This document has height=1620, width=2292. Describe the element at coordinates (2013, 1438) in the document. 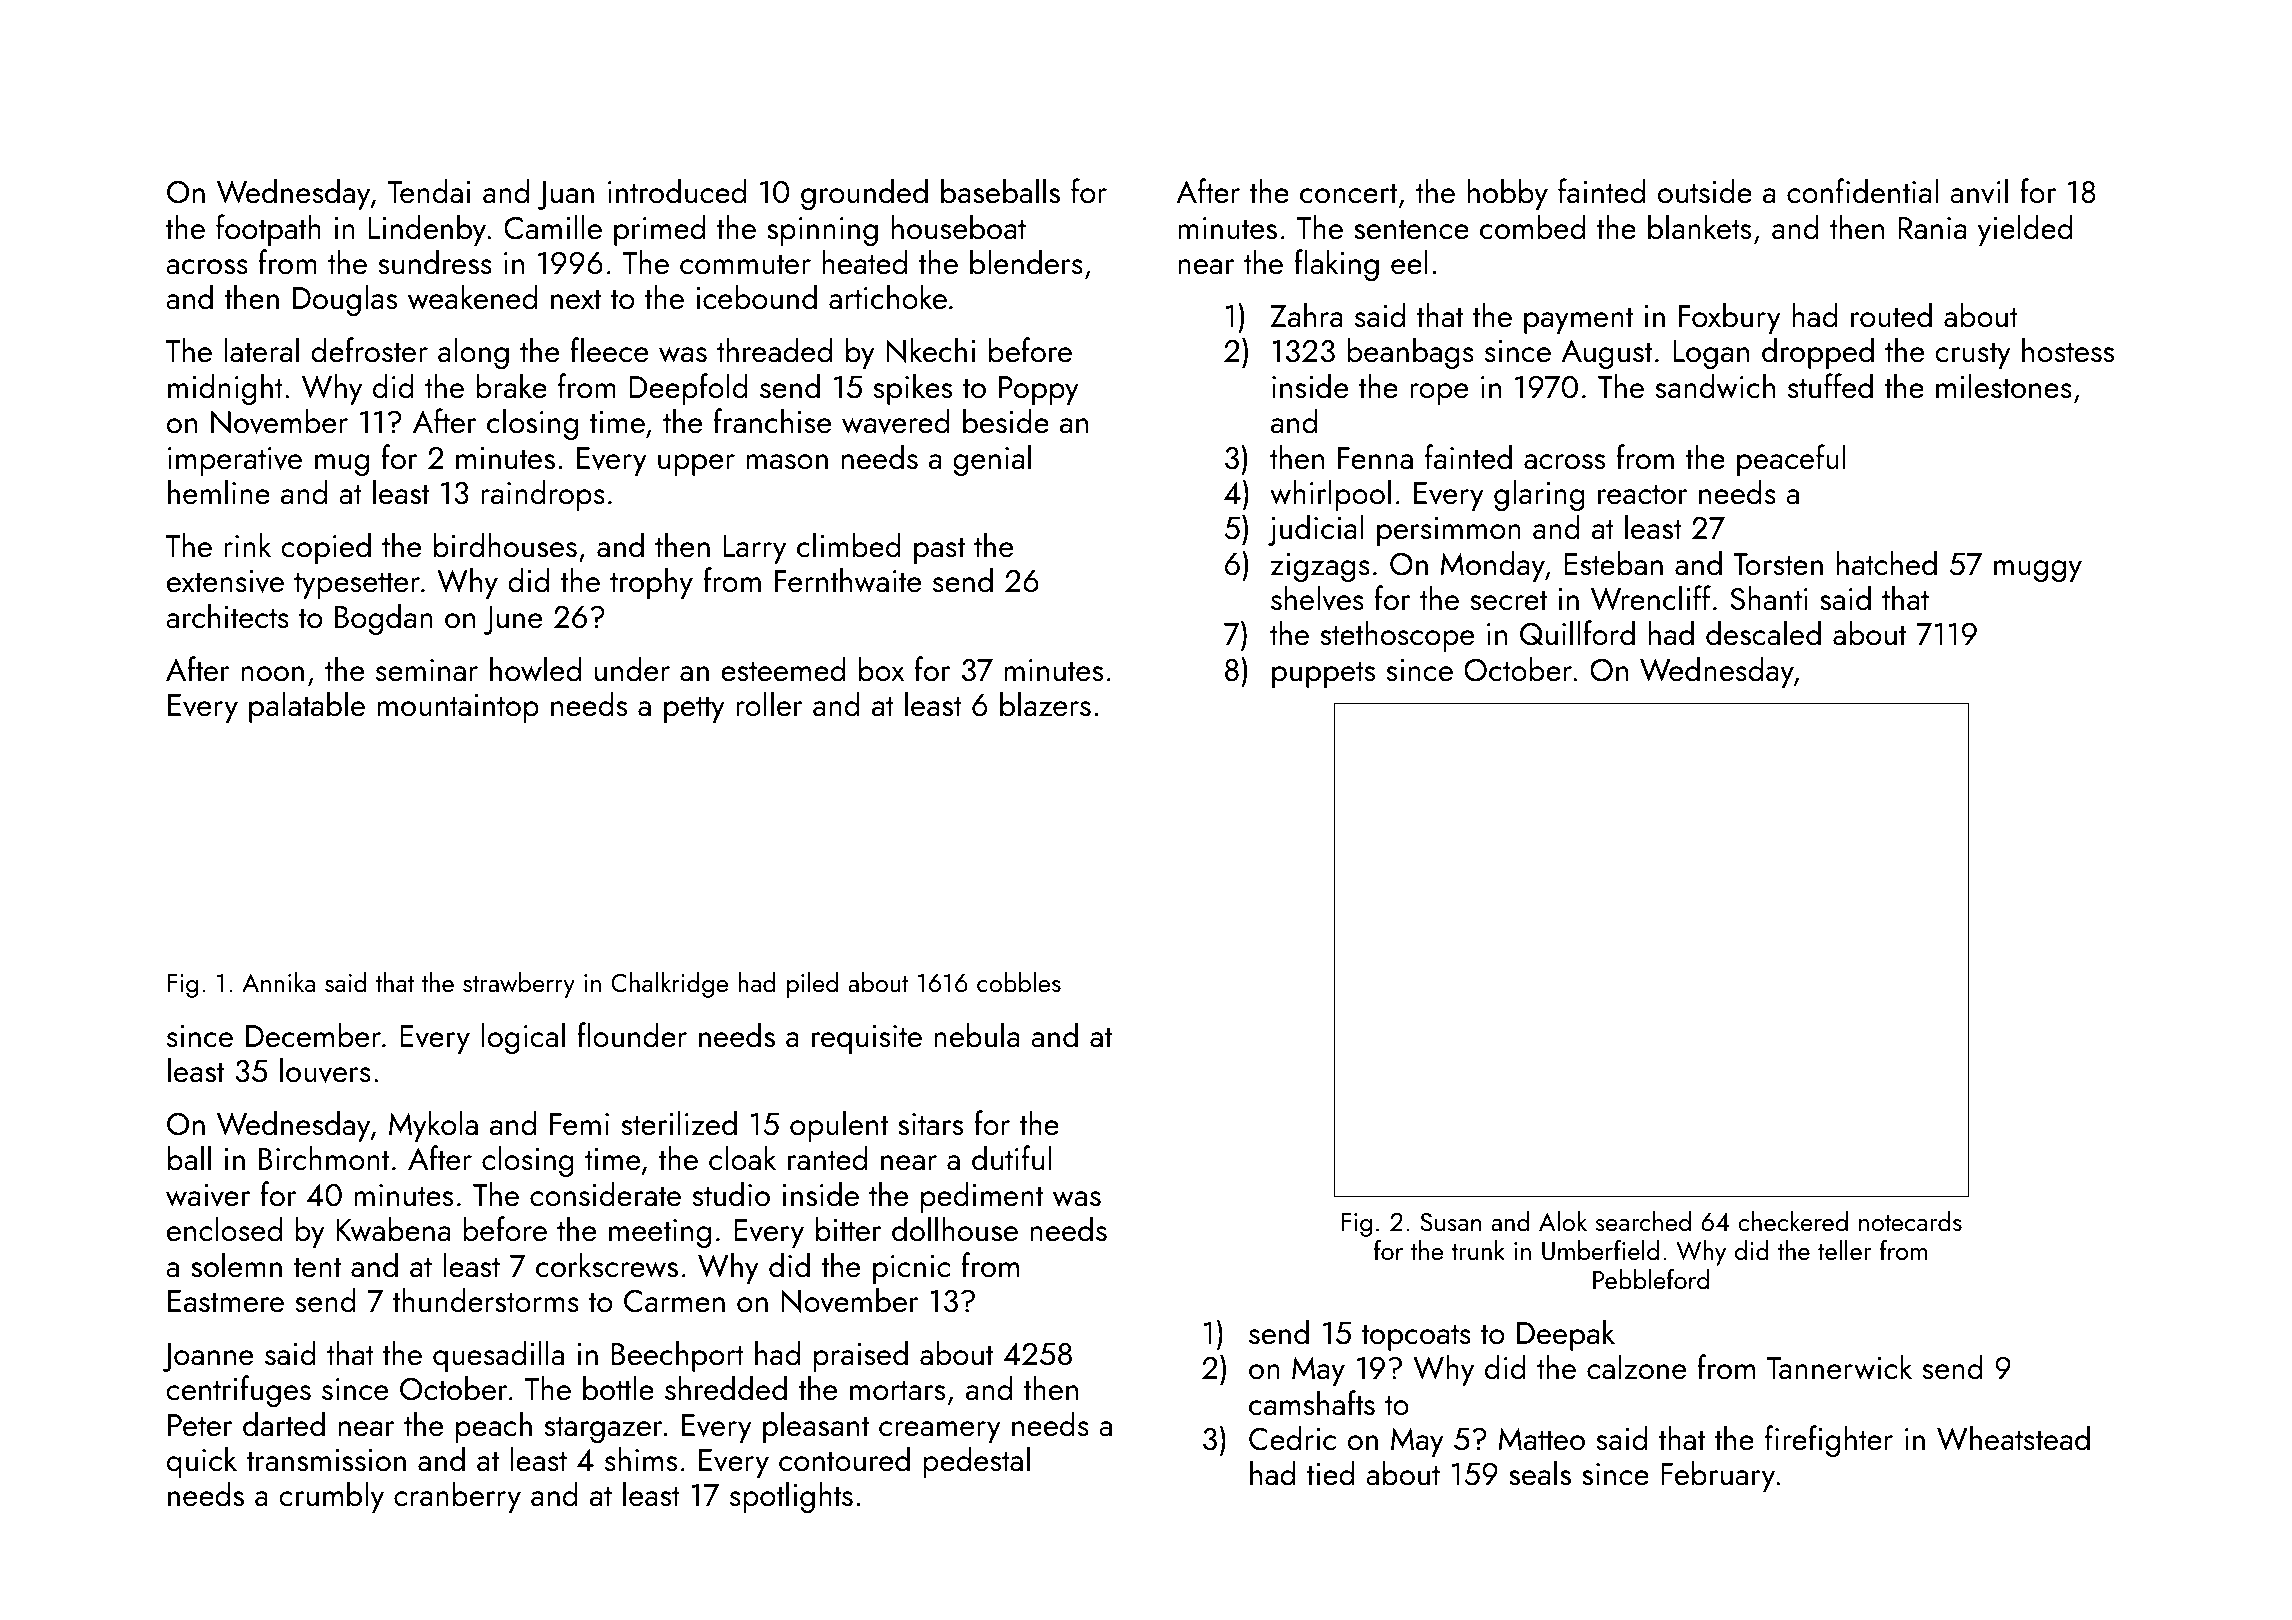

I see `Wheatstead` at that location.
